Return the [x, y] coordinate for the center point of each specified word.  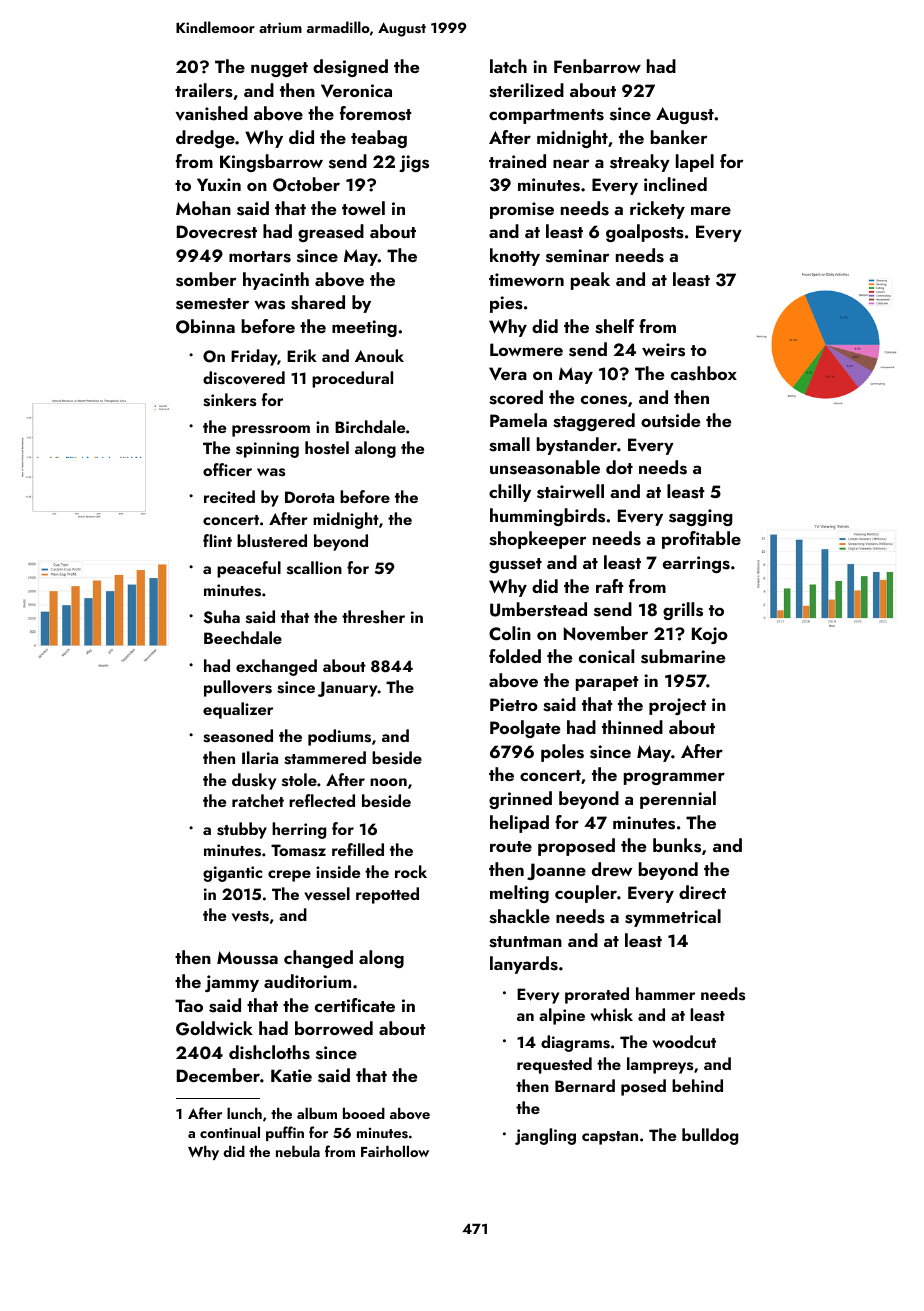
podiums [339, 737]
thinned [632, 727]
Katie [291, 1075]
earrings [696, 564]
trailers [204, 90]
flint [217, 540]
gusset [515, 565]
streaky [640, 163]
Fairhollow [395, 1151]
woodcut [684, 1041]
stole [299, 780]
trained [517, 161]
